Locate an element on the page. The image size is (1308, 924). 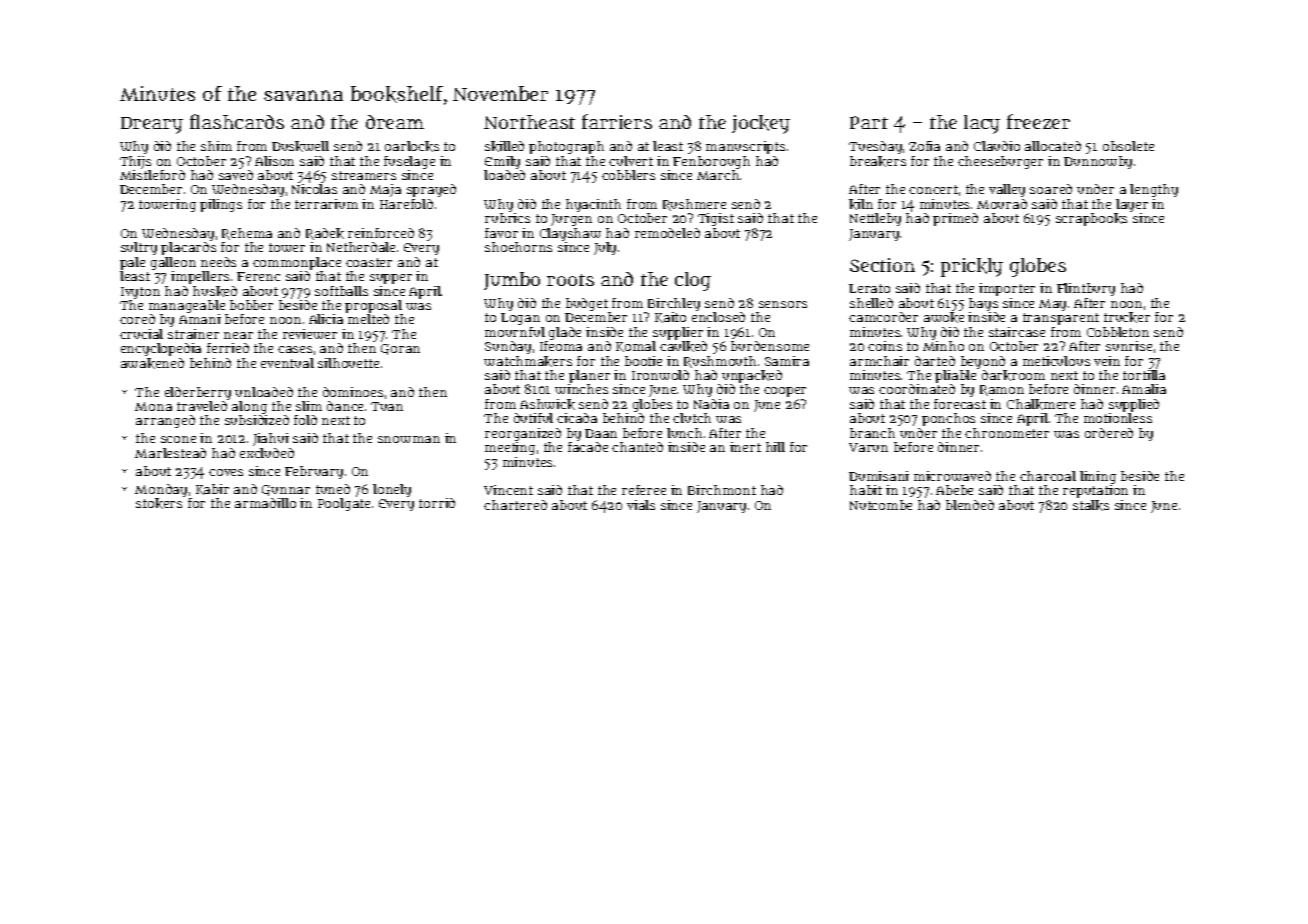
Netherdale is located at coordinates (361, 247).
